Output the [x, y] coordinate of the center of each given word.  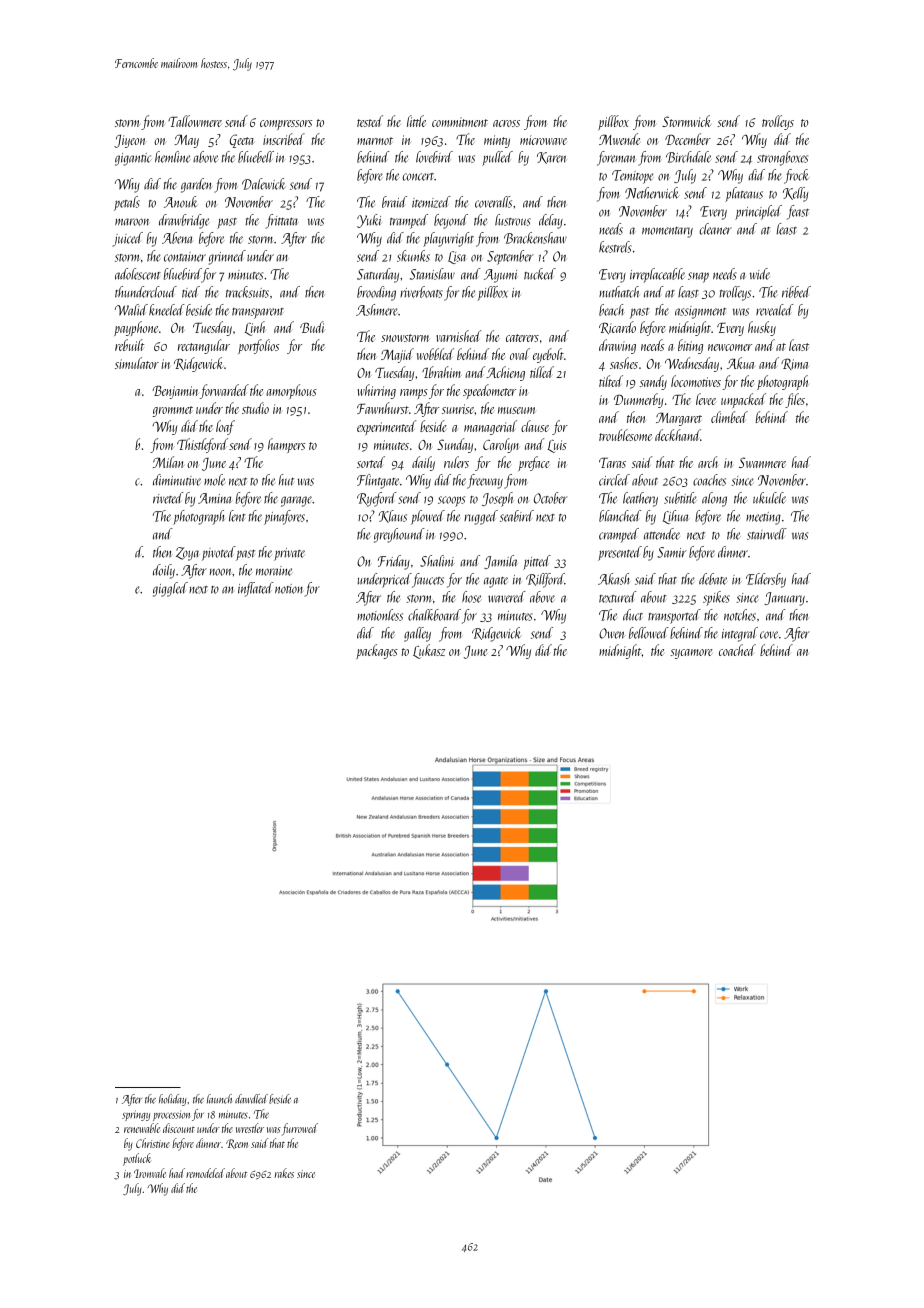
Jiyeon [129, 141]
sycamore [691, 654]
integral [740, 634]
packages [377, 651]
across [506, 123]
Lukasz [429, 651]
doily [164, 571]
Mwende [619, 139]
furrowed [300, 1129]
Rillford [545, 580]
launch [219, 1099]
